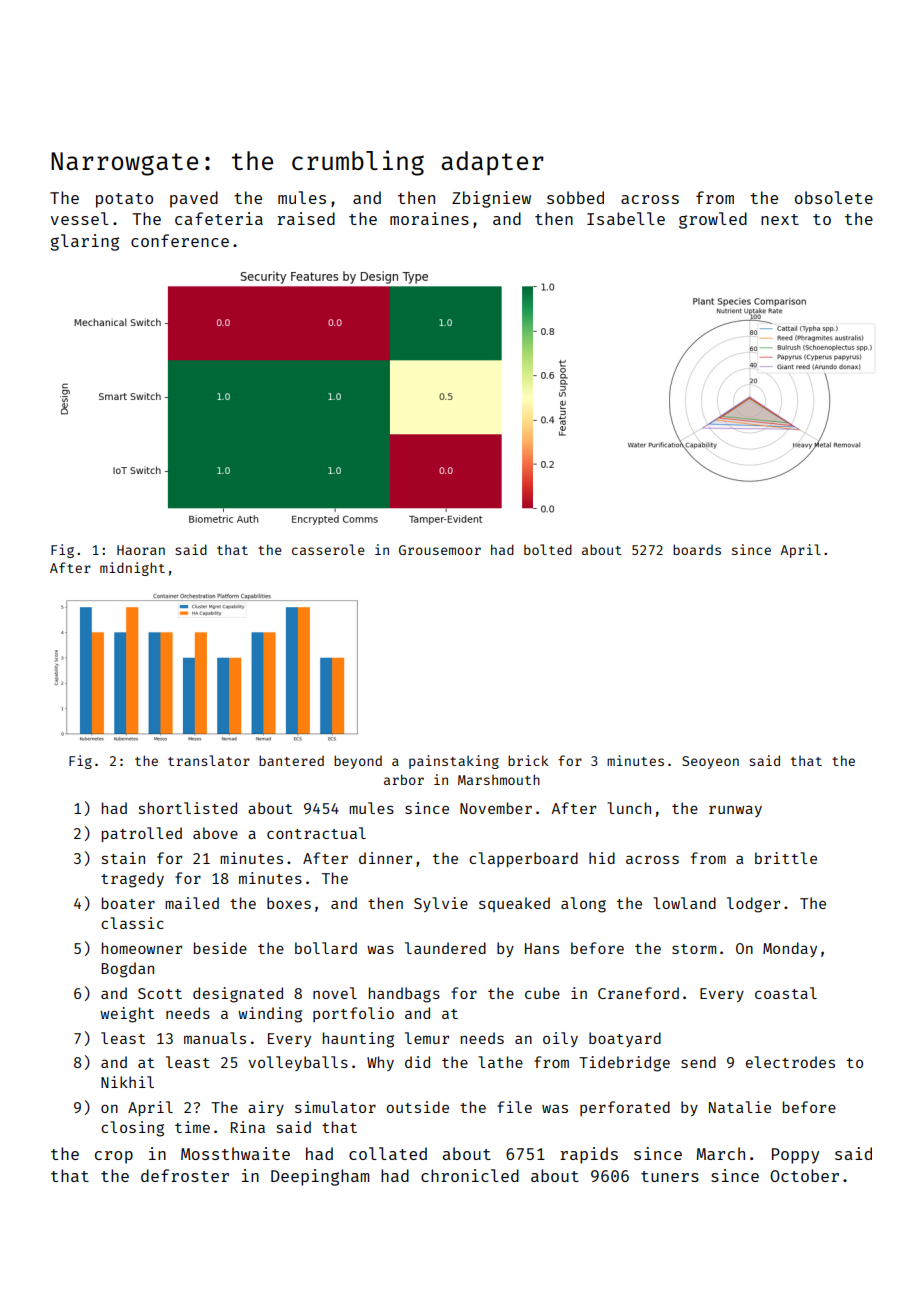  I want to click on patrolled, so click(142, 834).
